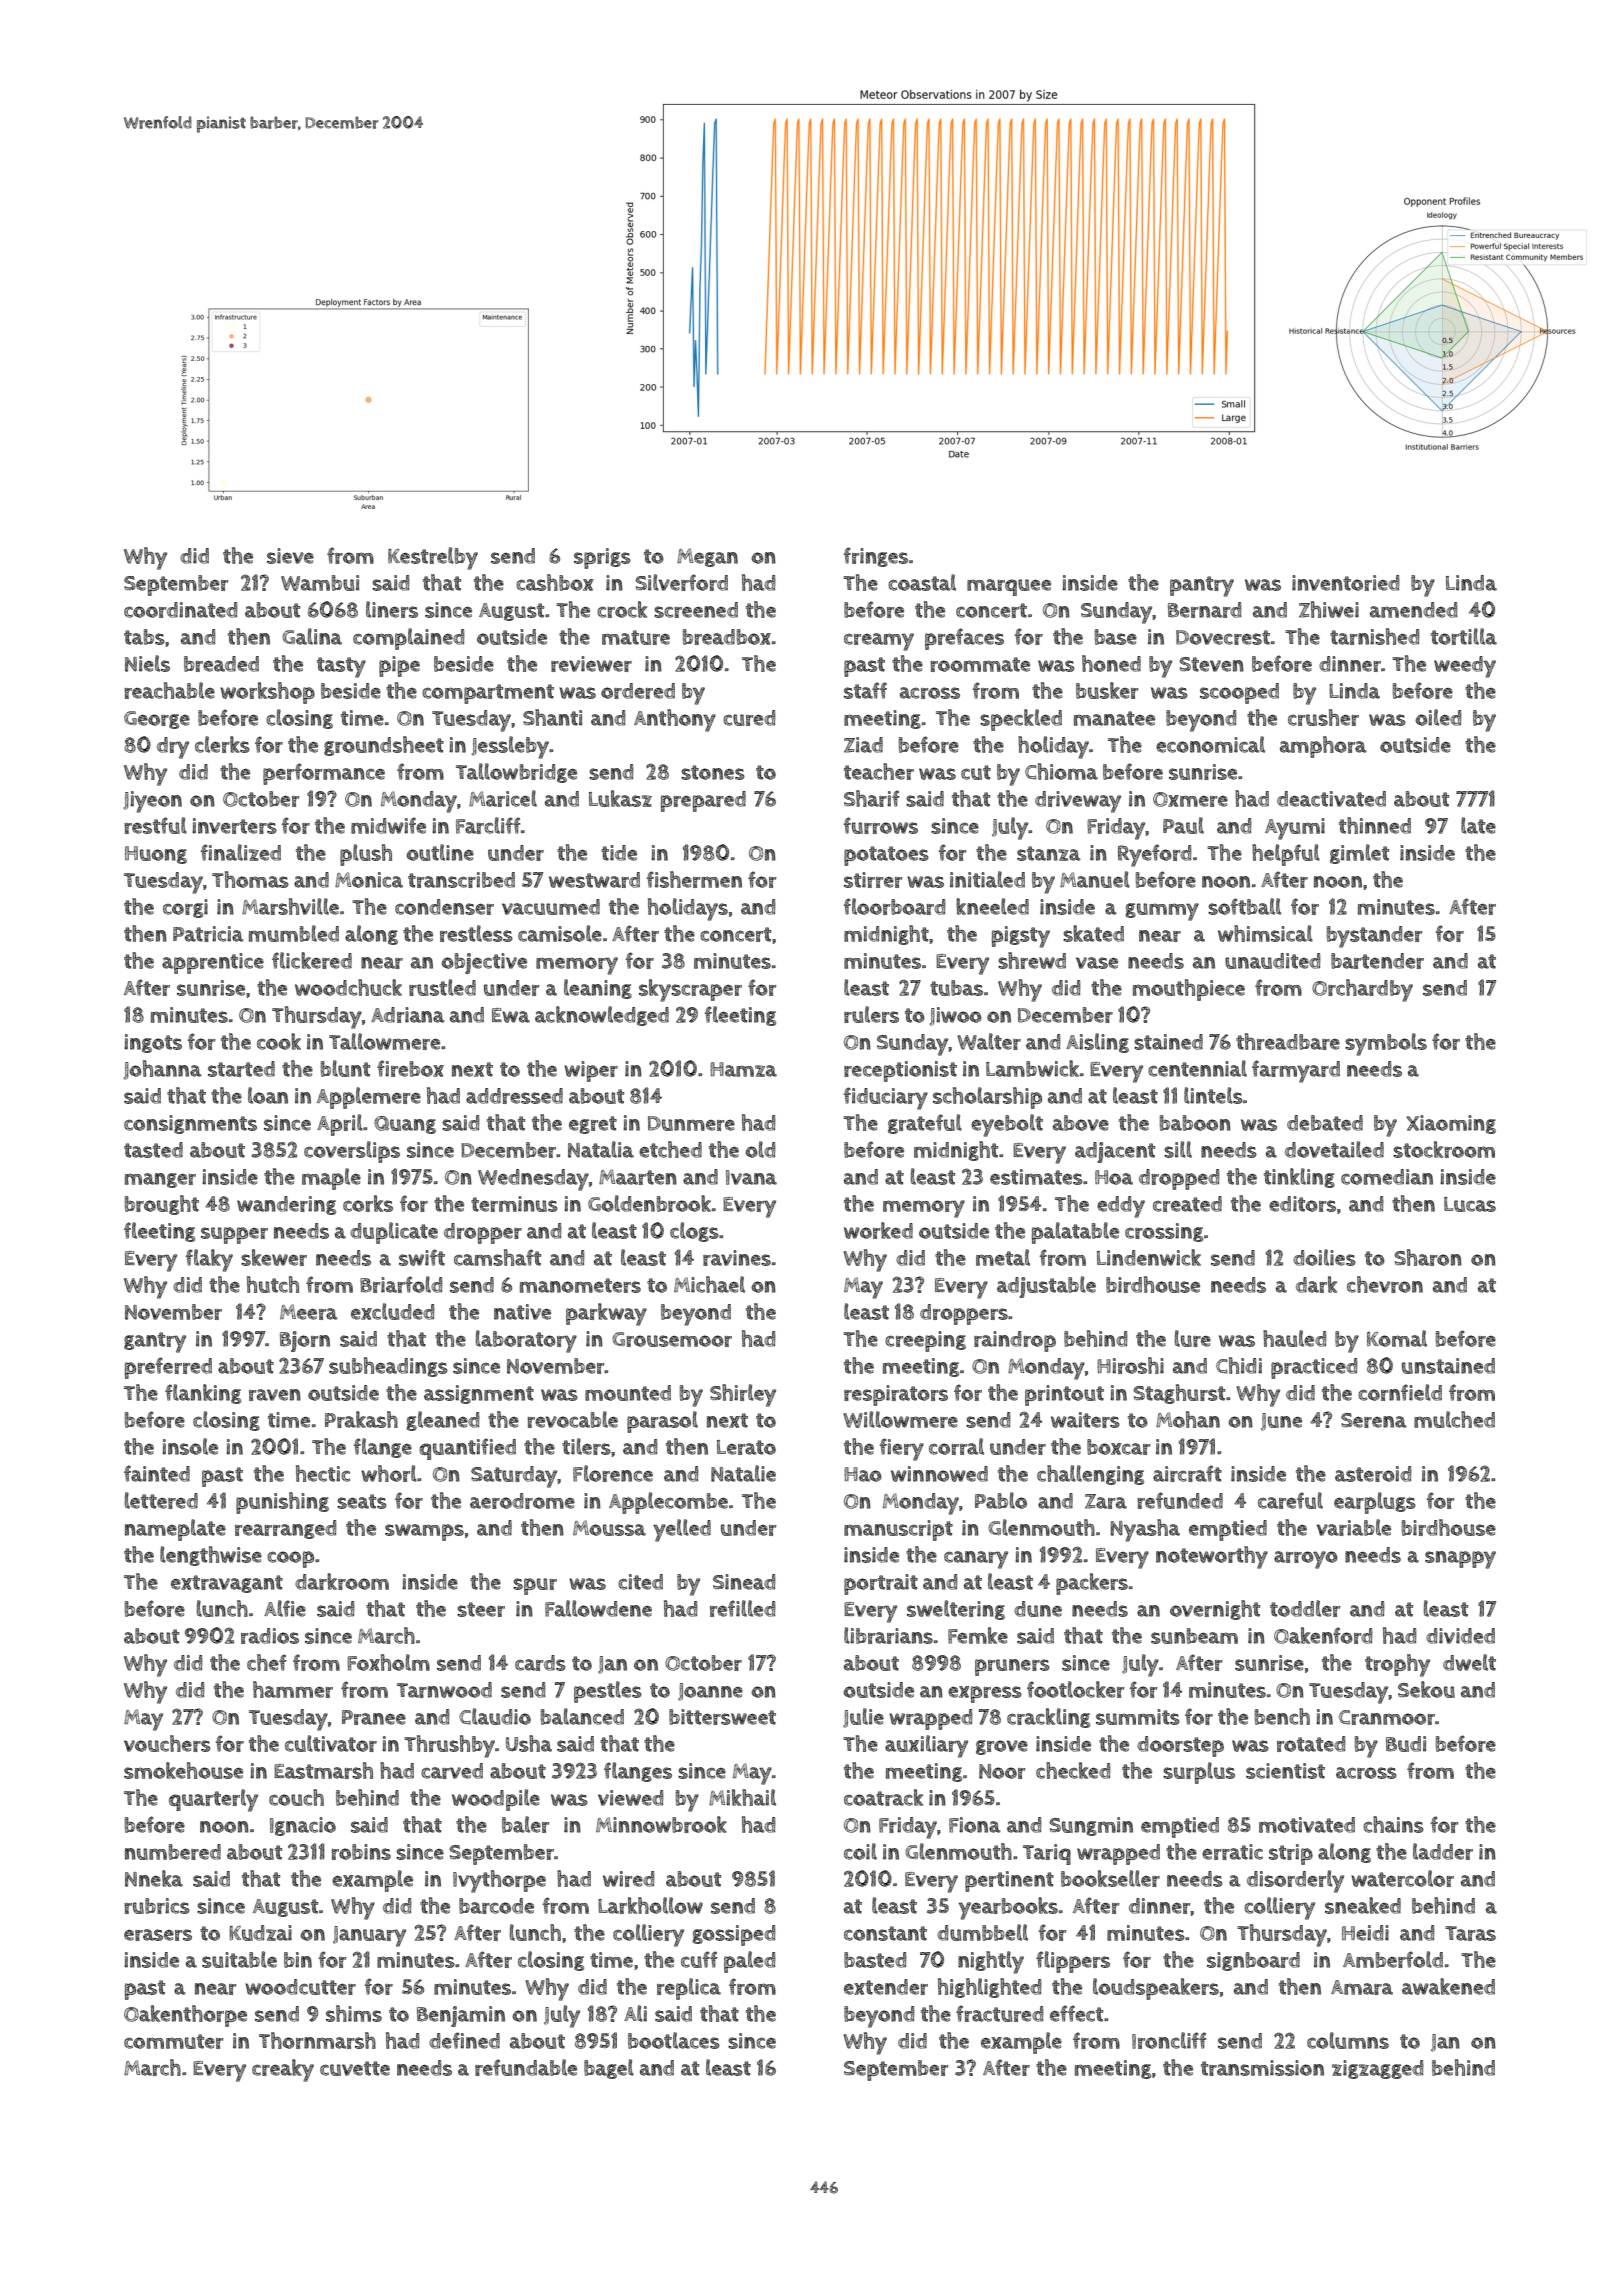 Image resolution: width=1620 pixels, height=2292 pixels. Describe the element at coordinates (1413, 610) in the document. I see `amended` at that location.
